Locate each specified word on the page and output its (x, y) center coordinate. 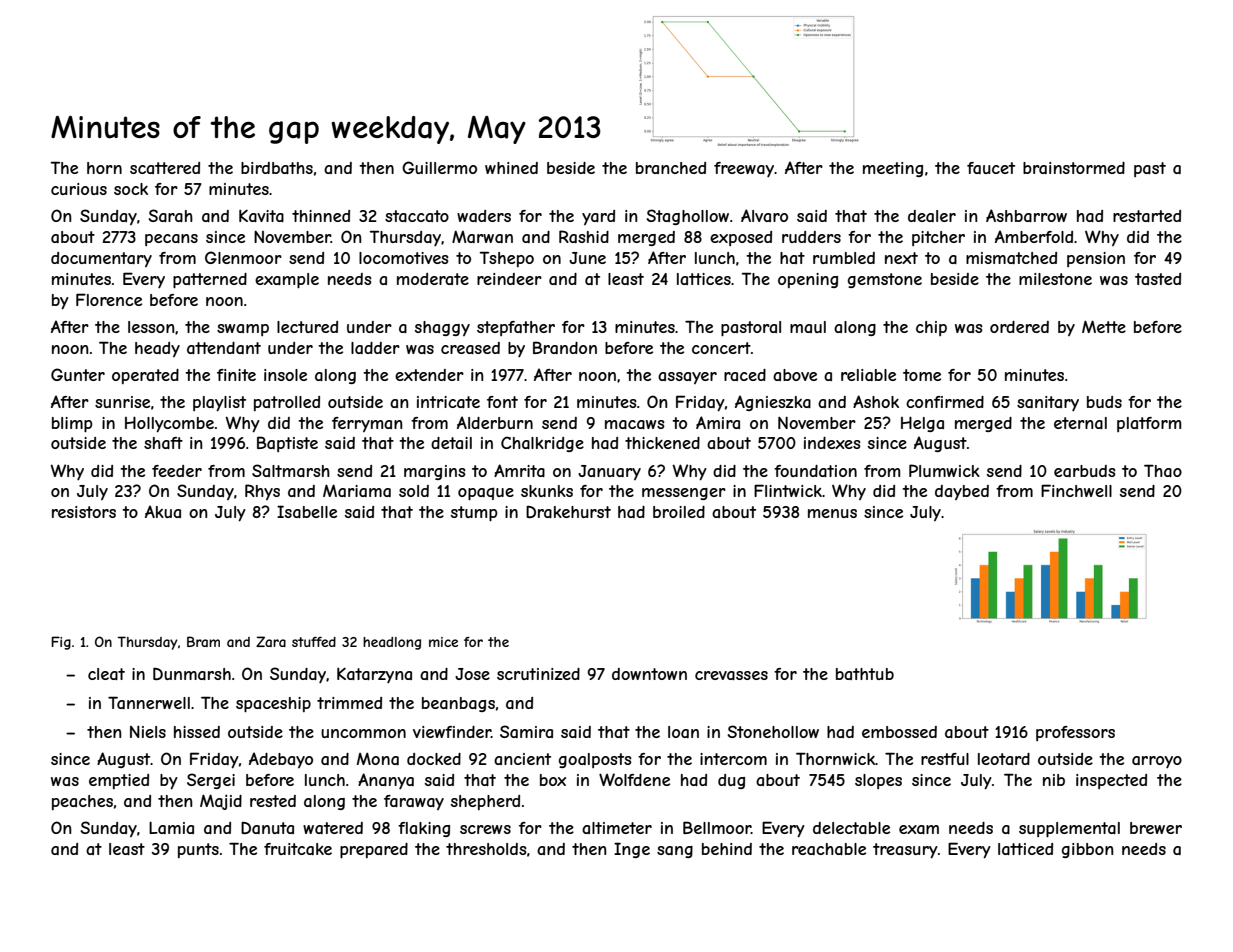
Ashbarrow (1026, 215)
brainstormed (1074, 168)
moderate (433, 279)
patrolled (287, 403)
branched (671, 168)
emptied (119, 781)
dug (731, 781)
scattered (165, 168)
